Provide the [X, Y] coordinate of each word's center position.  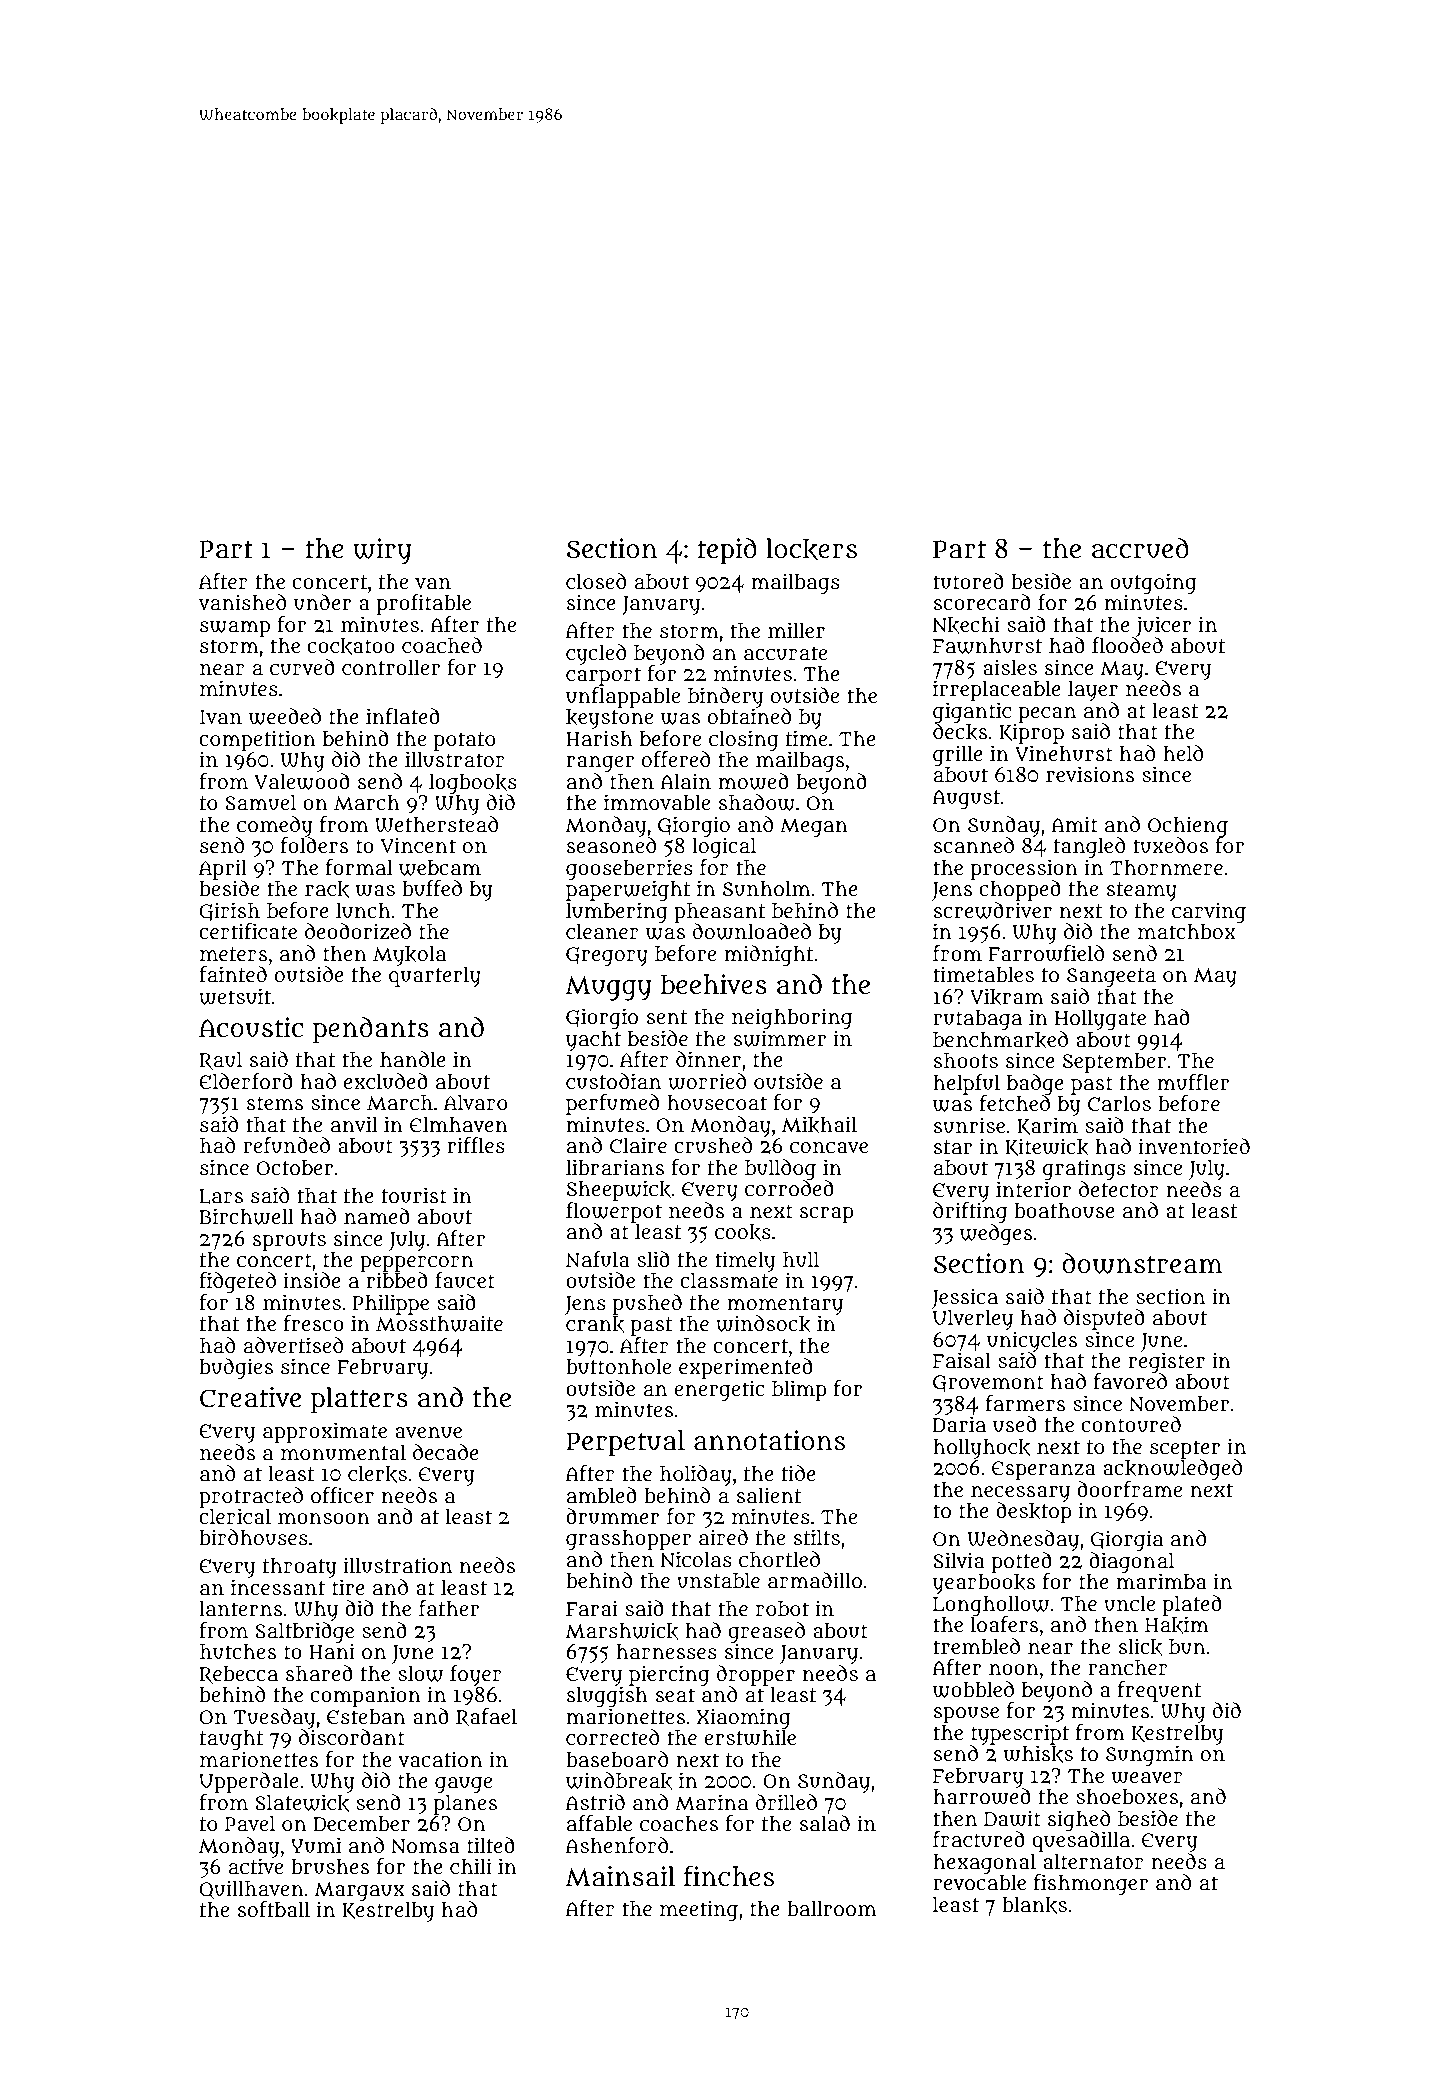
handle [413, 1059]
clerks [377, 1474]
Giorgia [1127, 1540]
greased [766, 1633]
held [1183, 753]
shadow [757, 802]
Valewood [302, 781]
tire [348, 1587]
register [1167, 1363]
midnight [768, 955]
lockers [811, 549]
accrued [1140, 548]
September [1114, 1063]
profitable [423, 604]
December [361, 1823]
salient [769, 1495]
